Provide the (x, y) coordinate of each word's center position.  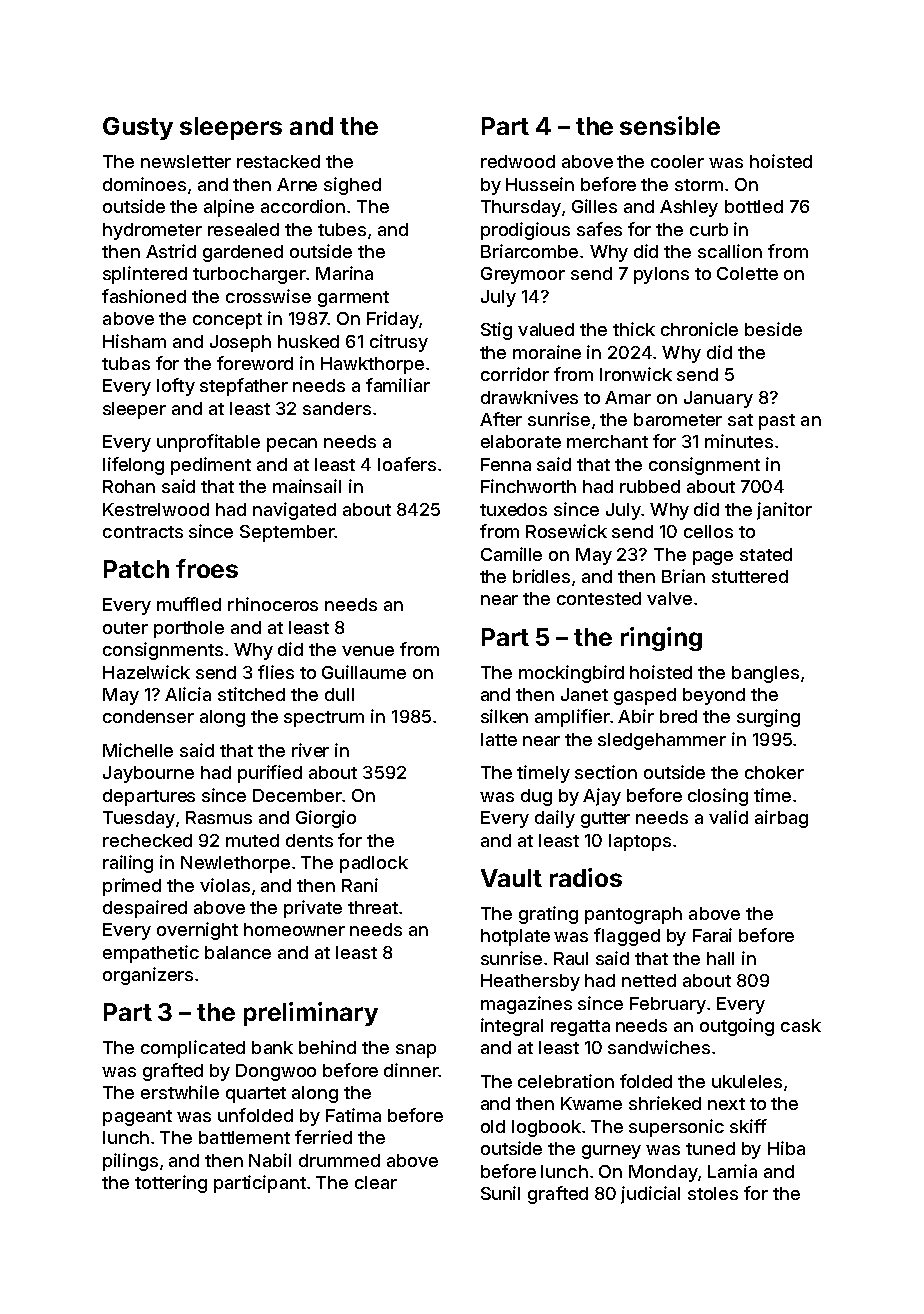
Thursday (521, 208)
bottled (754, 206)
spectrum (324, 719)
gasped (645, 696)
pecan (292, 445)
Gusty (138, 128)
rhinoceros (273, 604)
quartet (256, 1095)
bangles (765, 674)
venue (368, 651)
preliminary (311, 1014)
